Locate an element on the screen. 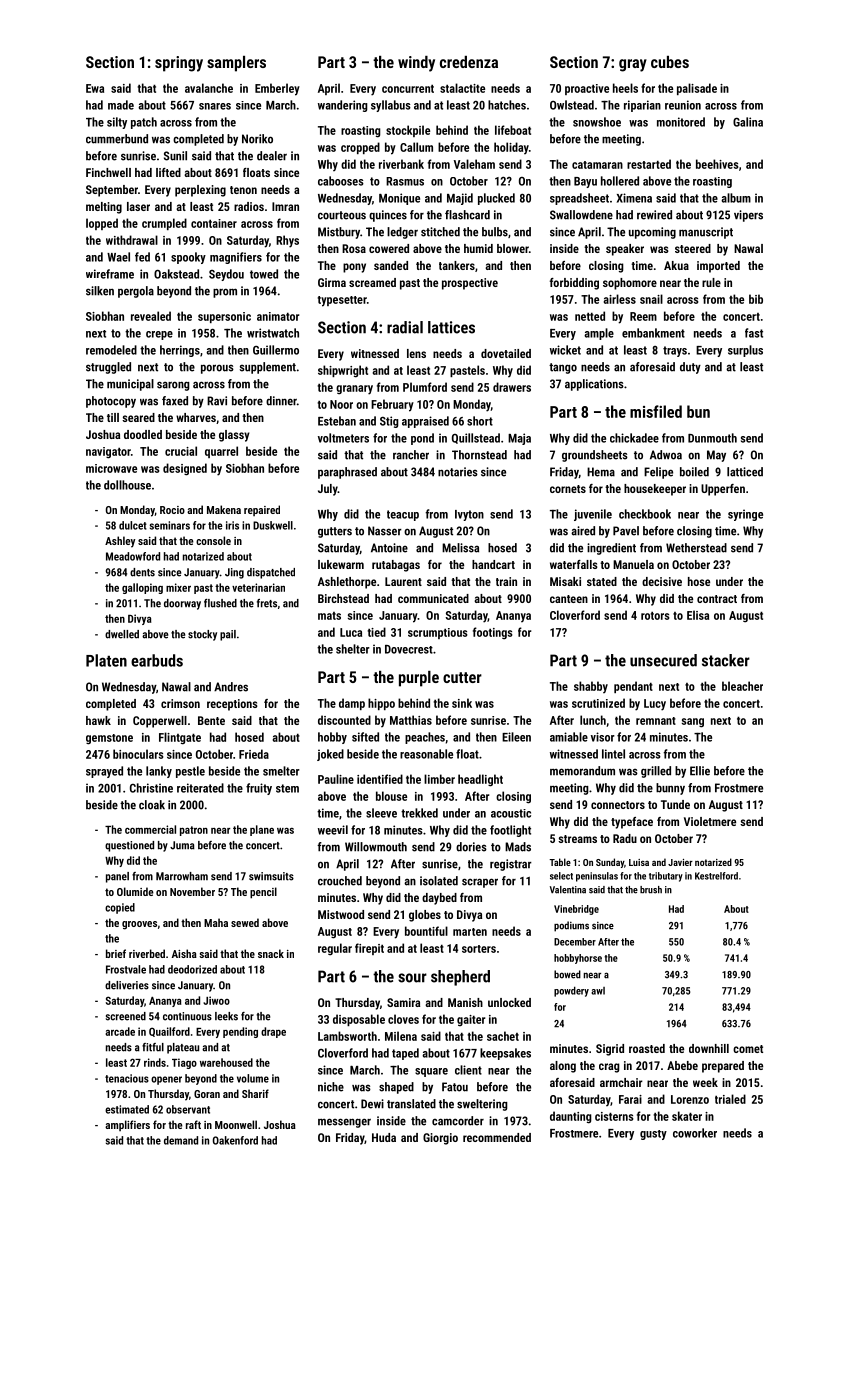 This screenshot has width=849, height=1400. Javier is located at coordinates (680, 862).
